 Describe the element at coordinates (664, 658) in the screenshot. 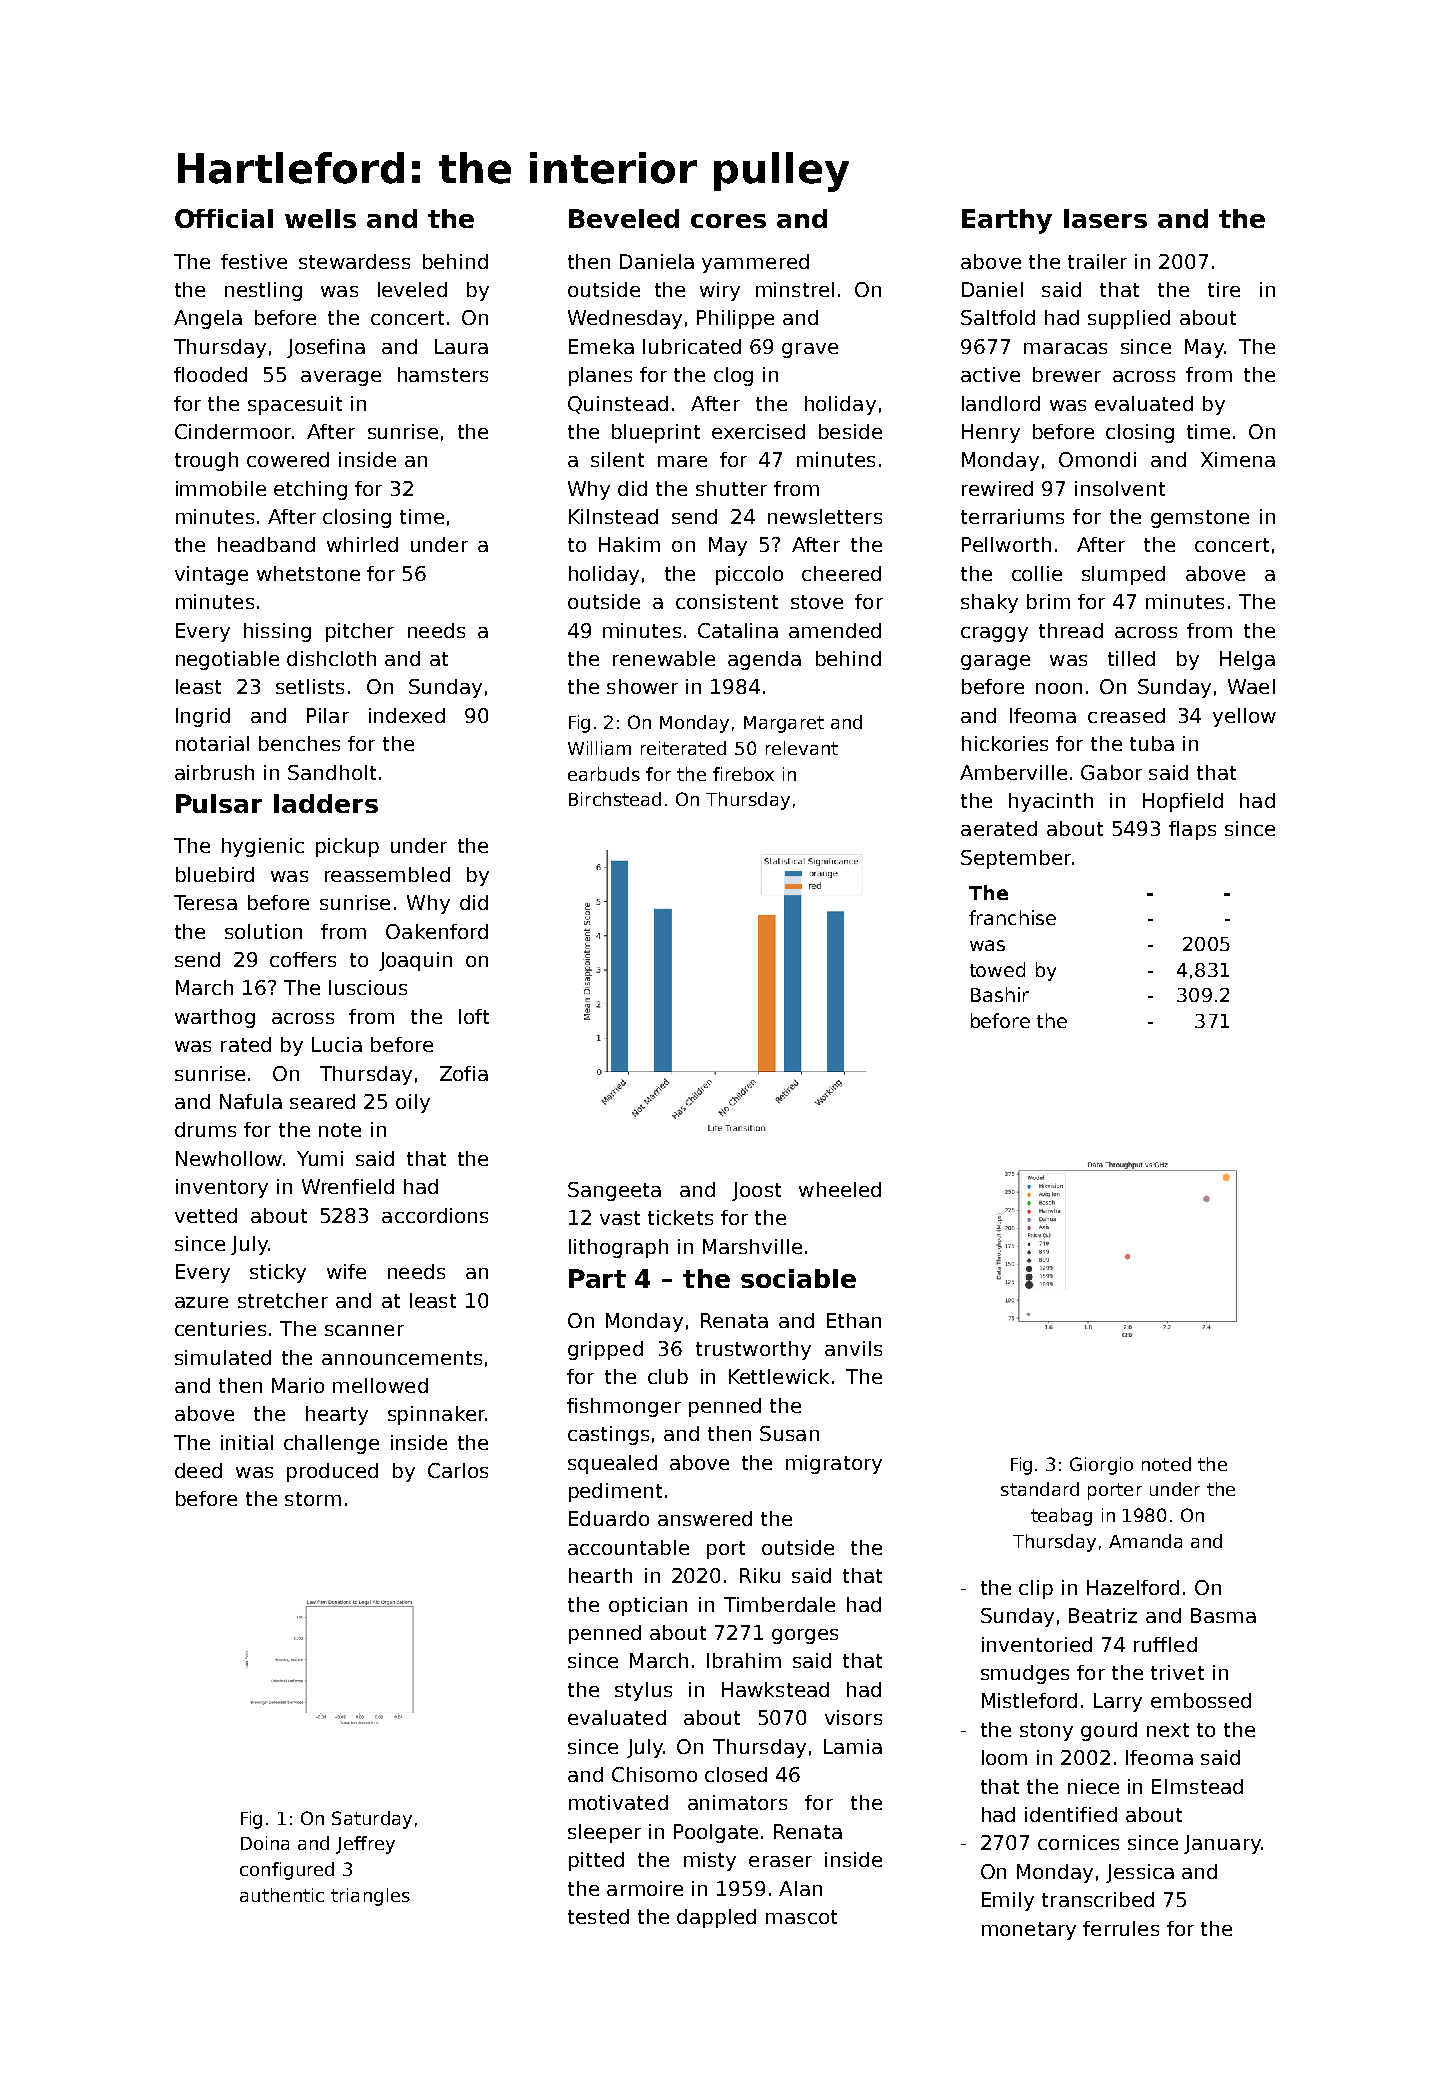

I see `renewable` at that location.
